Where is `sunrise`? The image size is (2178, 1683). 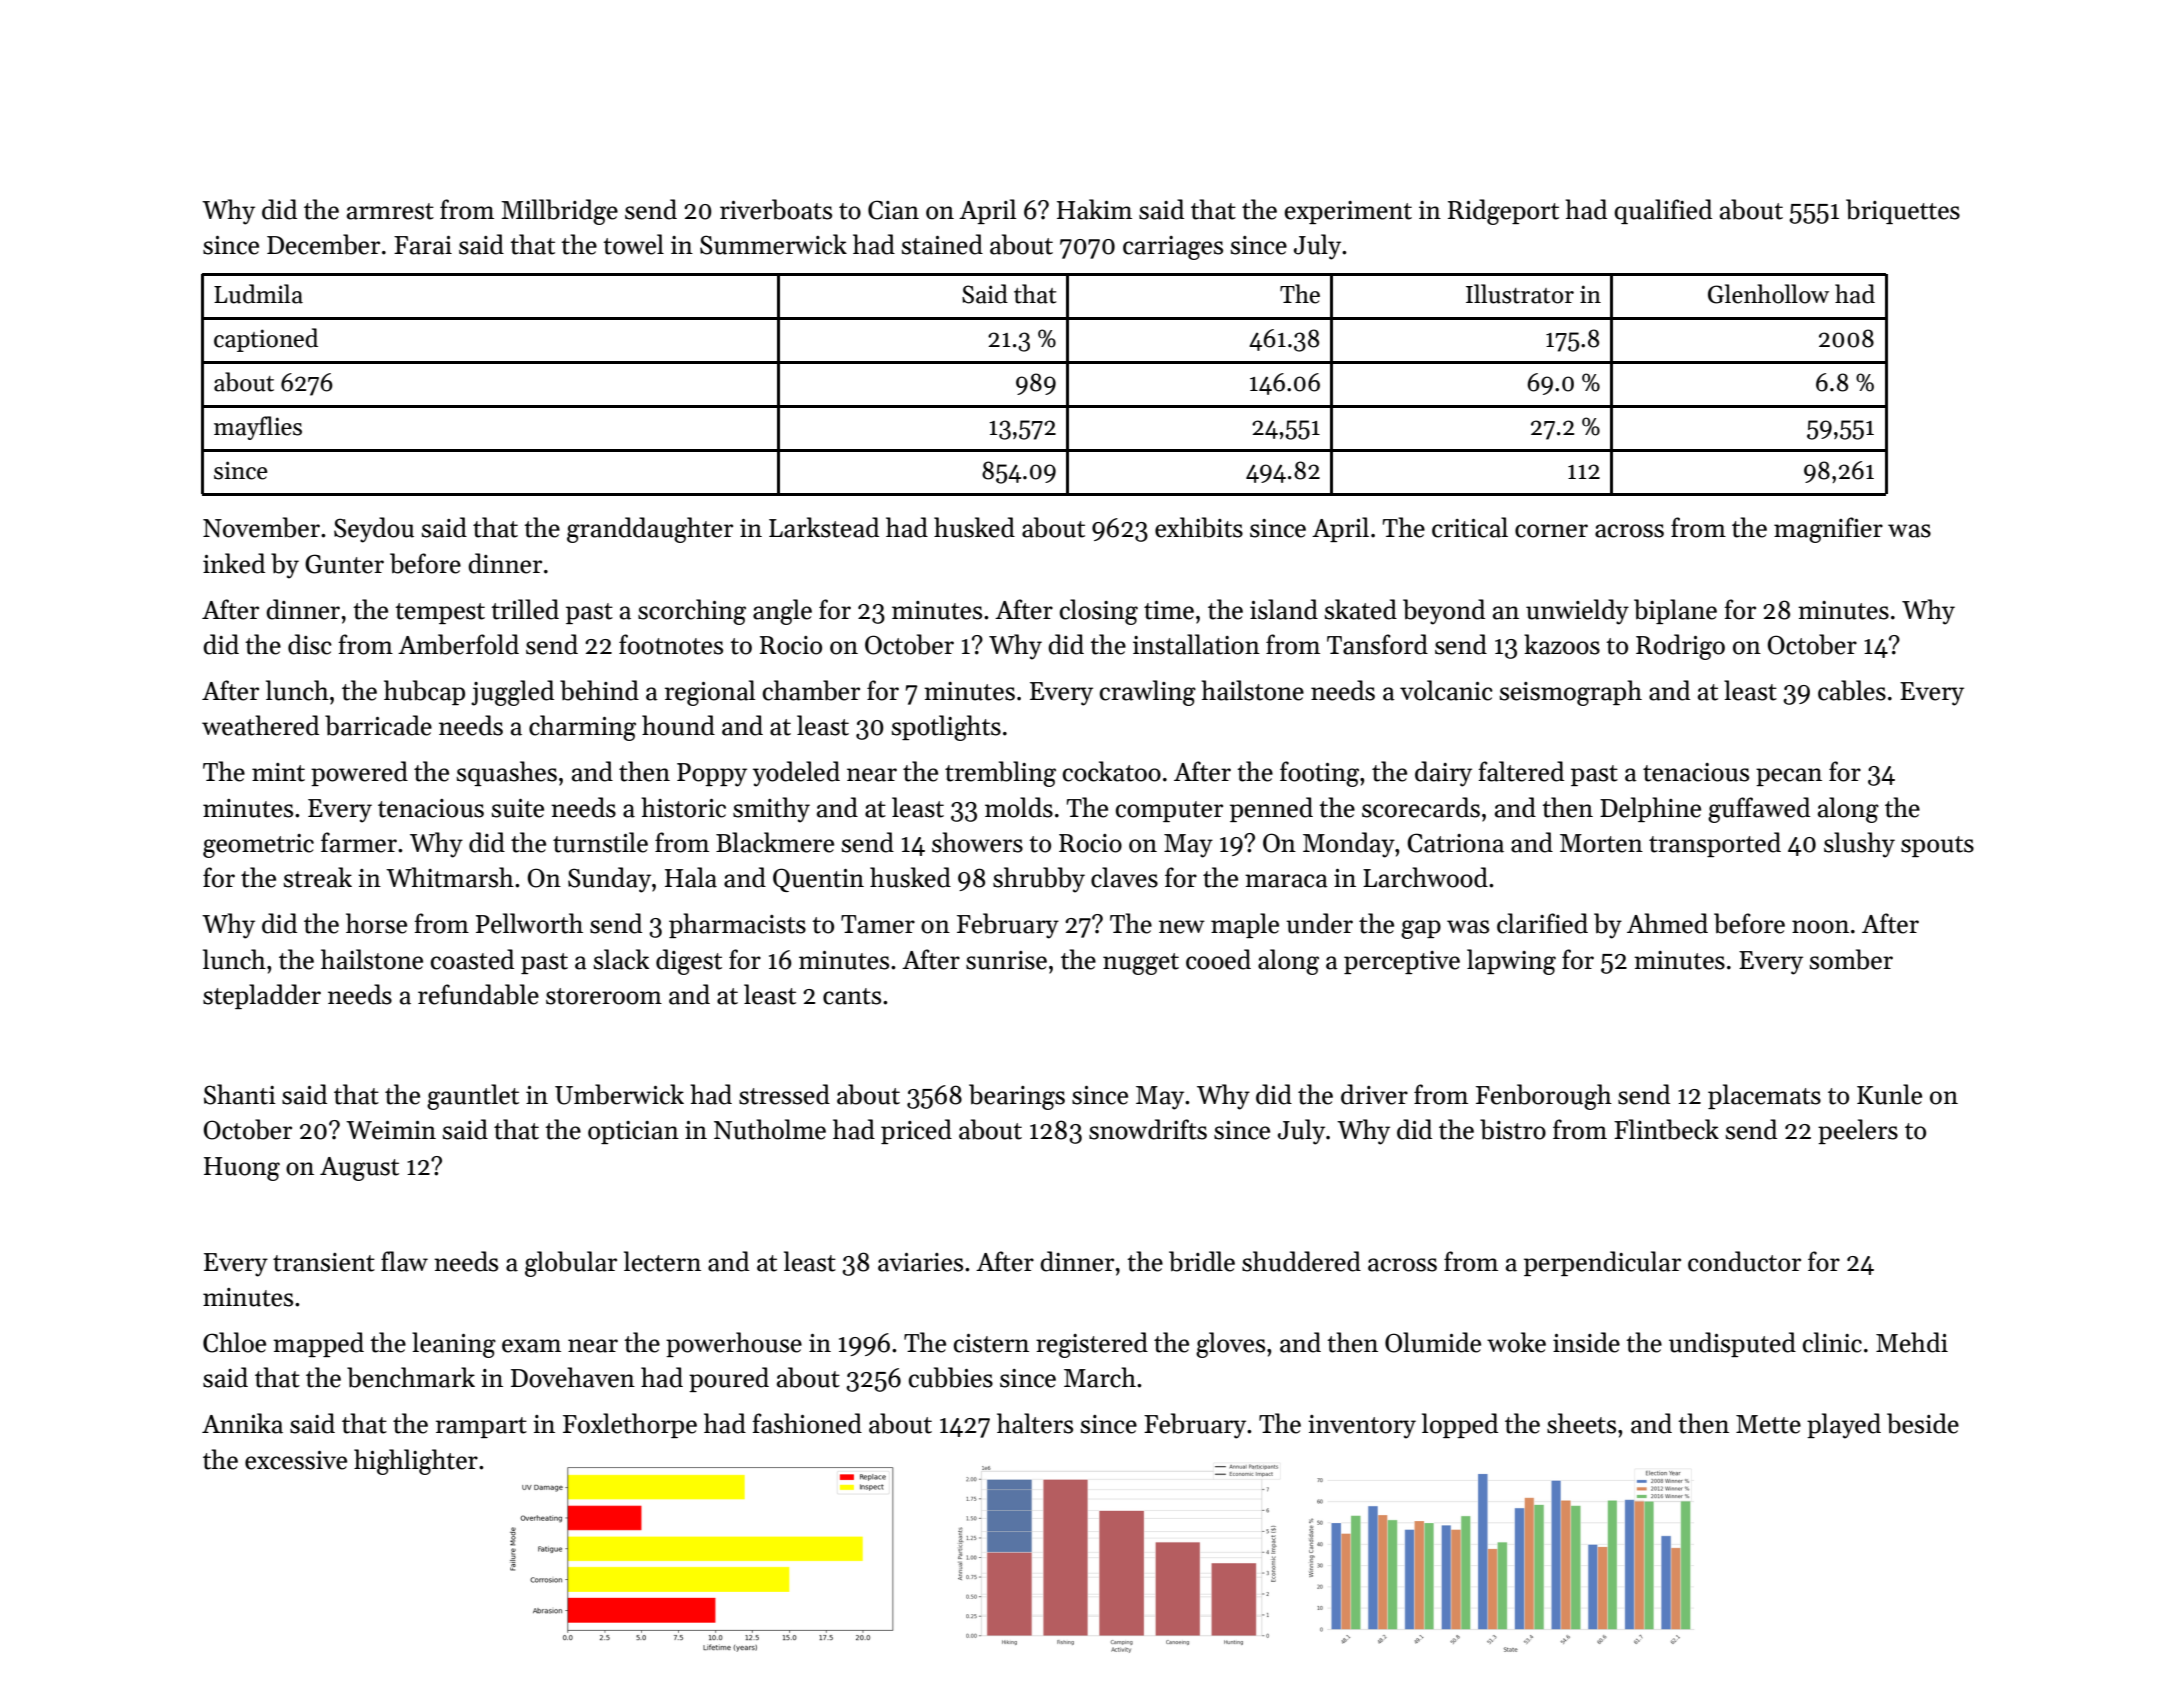 sunrise is located at coordinates (1006, 960).
